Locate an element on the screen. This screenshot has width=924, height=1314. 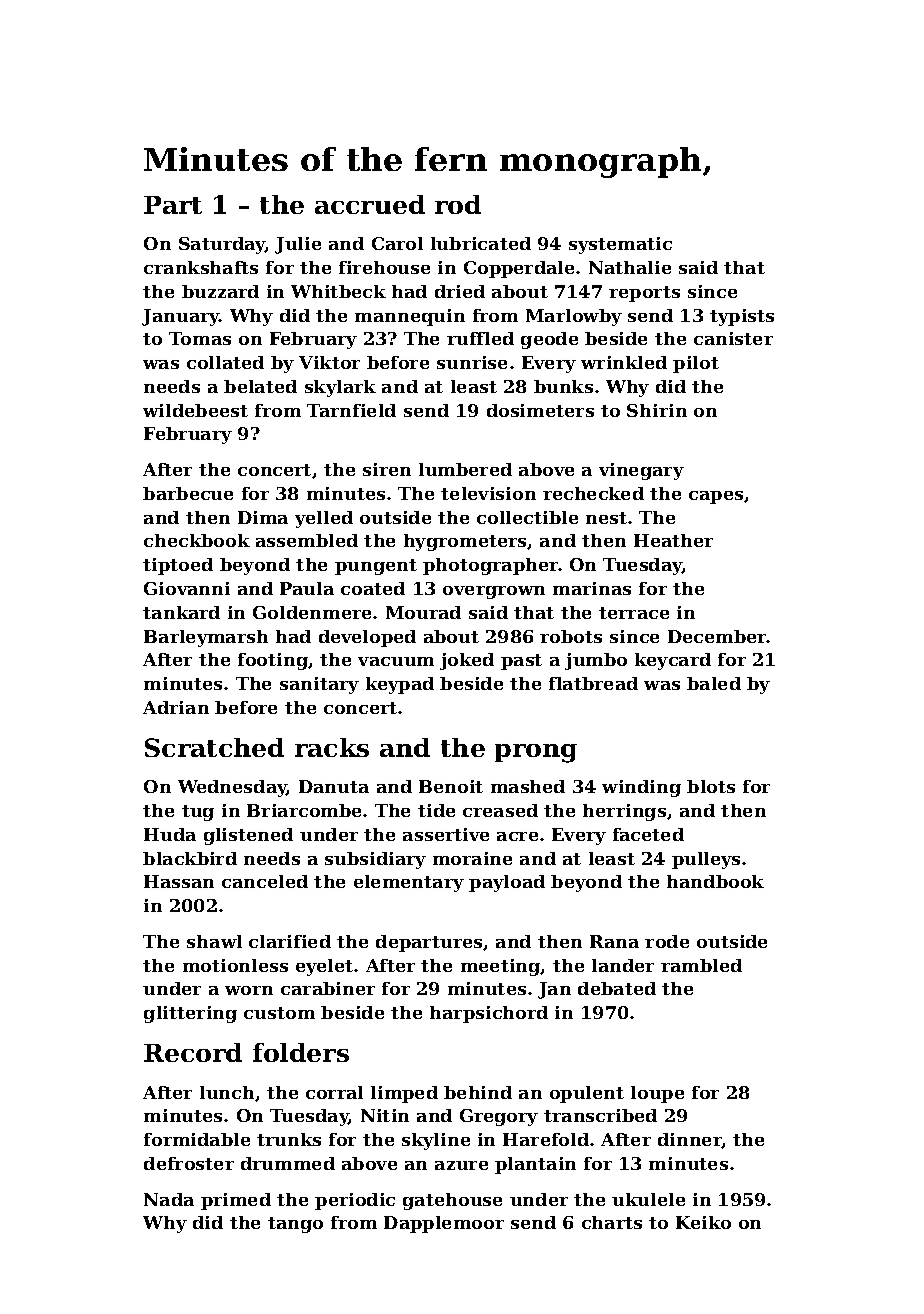
wrinkled is located at coordinates (624, 362).
